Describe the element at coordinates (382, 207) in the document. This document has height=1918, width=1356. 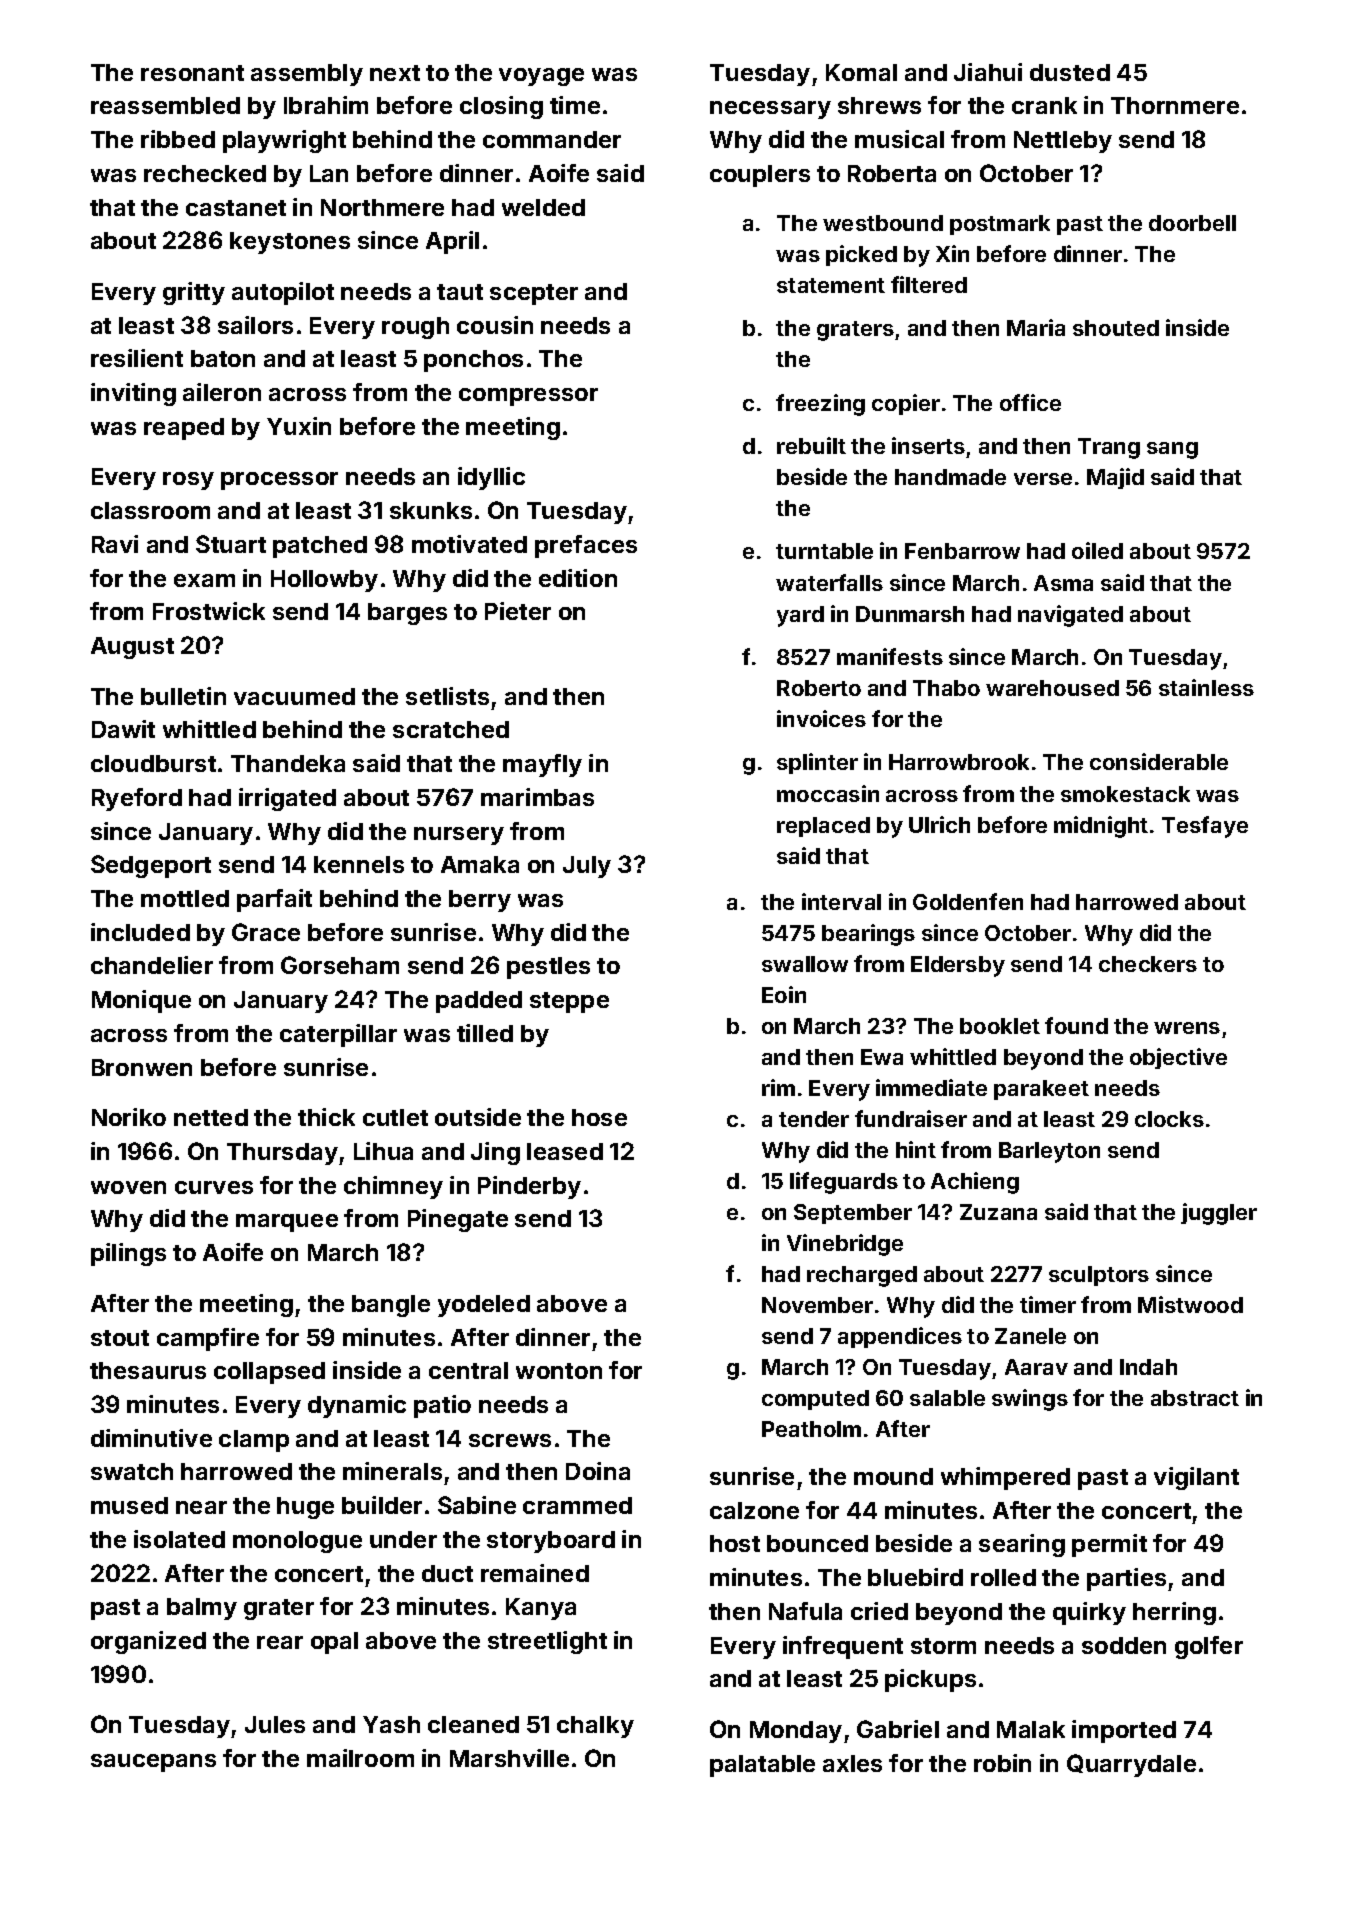
I see `Northmere` at that location.
